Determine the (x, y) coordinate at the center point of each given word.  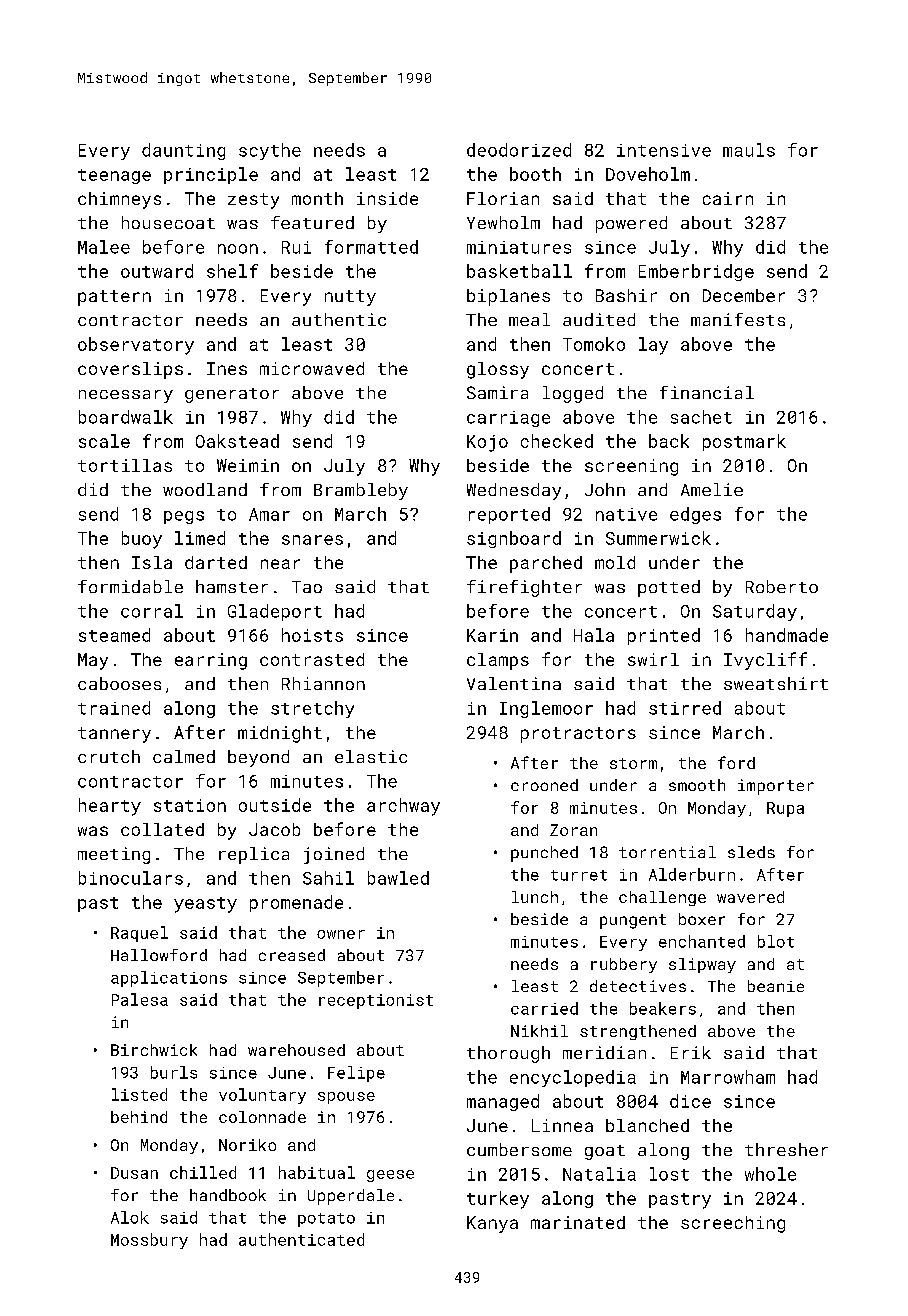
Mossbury (149, 1241)
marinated (578, 1222)
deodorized (519, 150)
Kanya (492, 1224)
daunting (183, 151)
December (744, 295)
